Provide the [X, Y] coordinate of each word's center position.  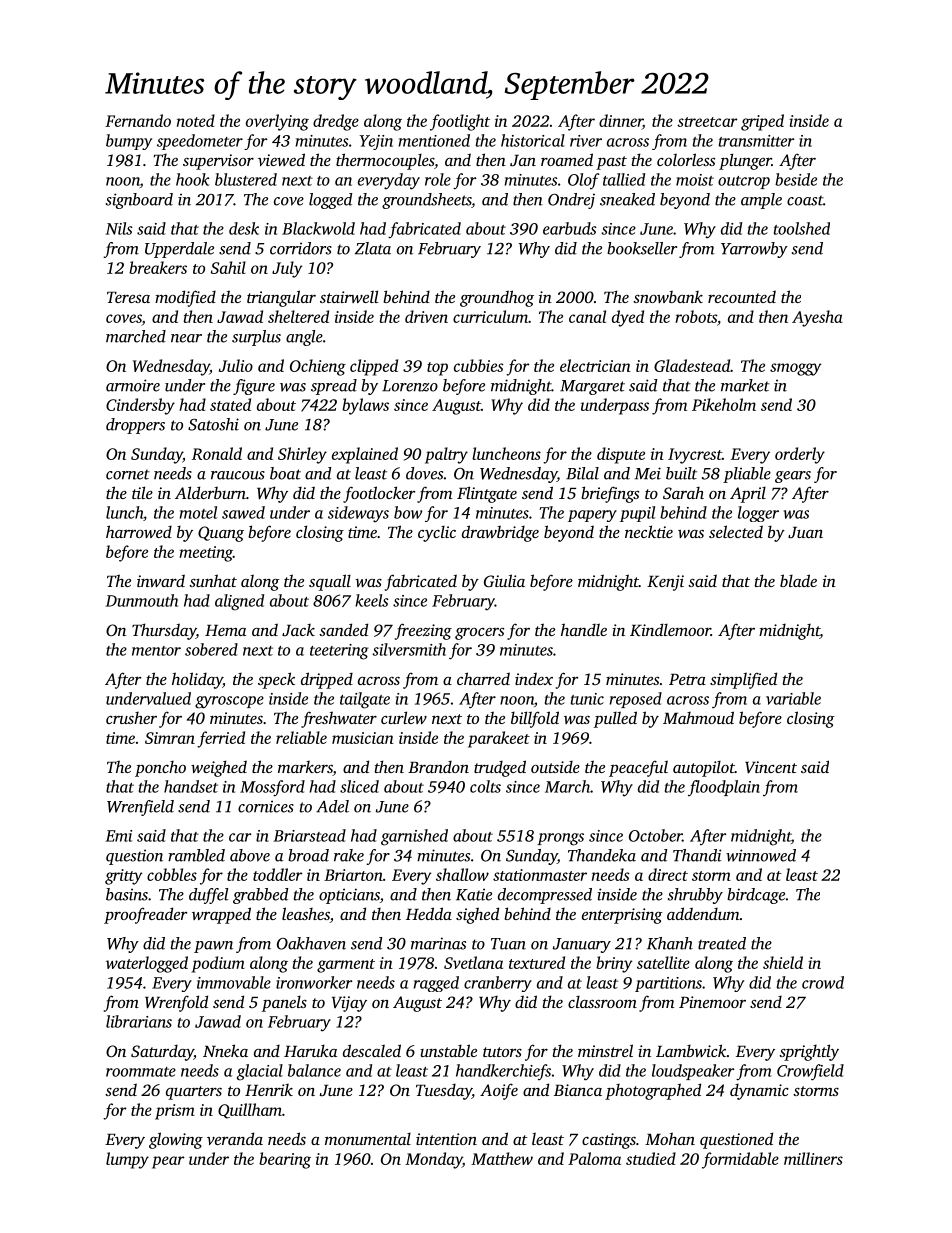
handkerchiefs [503, 1072]
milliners [813, 1158]
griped [762, 122]
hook [192, 179]
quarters [194, 1093]
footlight [460, 122]
